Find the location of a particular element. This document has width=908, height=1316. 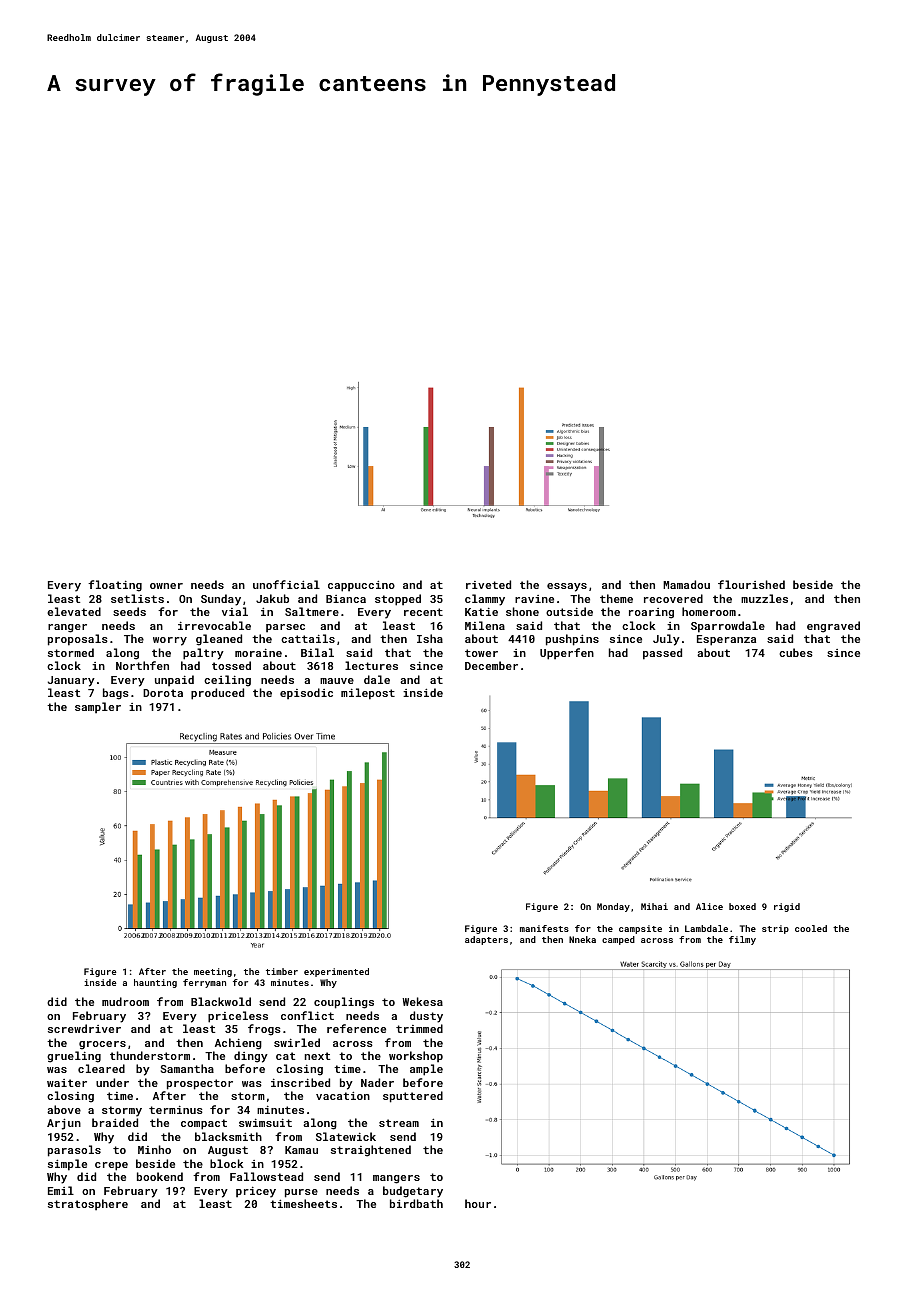

meeting is located at coordinates (213, 972).
